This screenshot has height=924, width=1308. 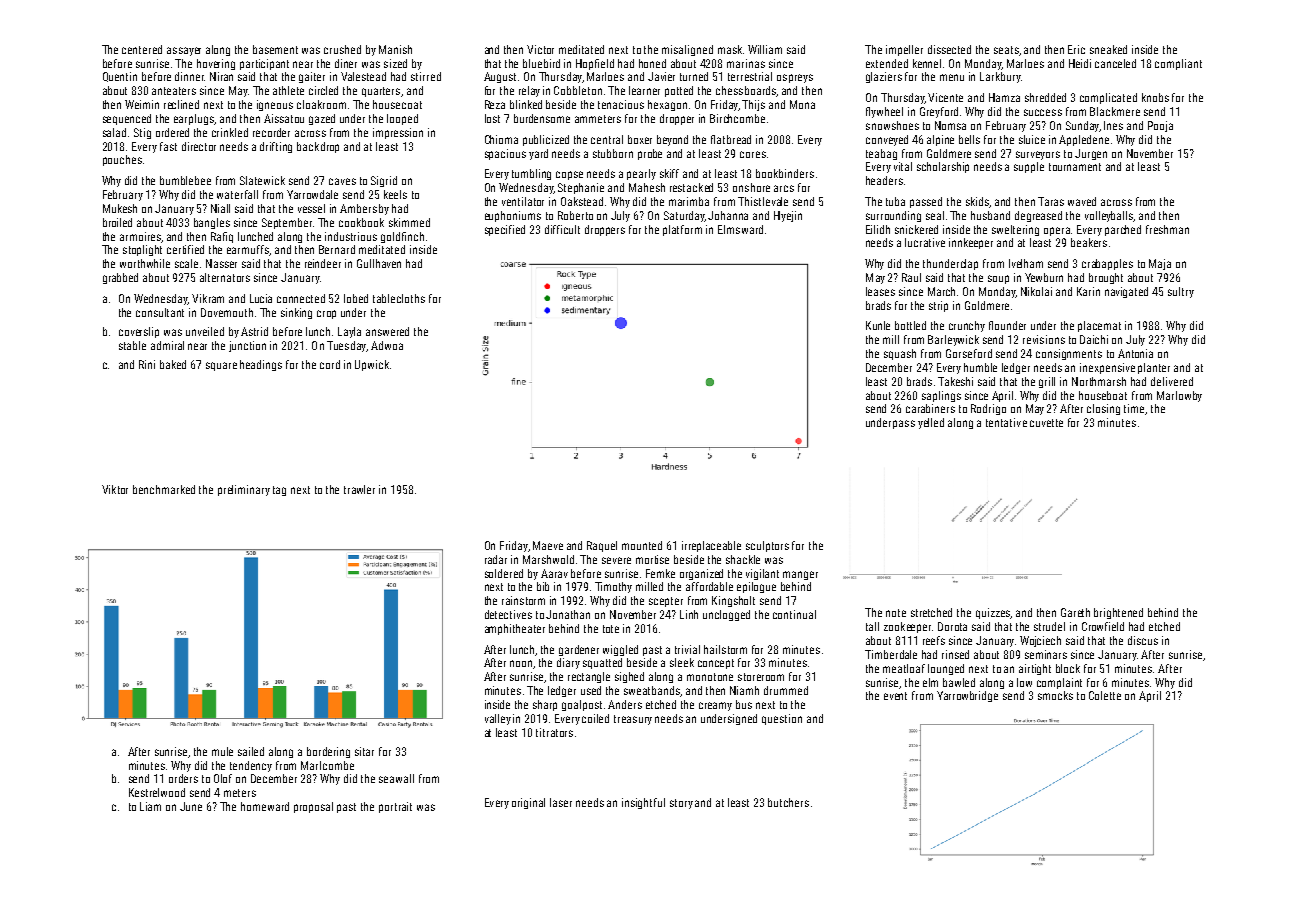 I want to click on Pooja, so click(x=1160, y=126).
